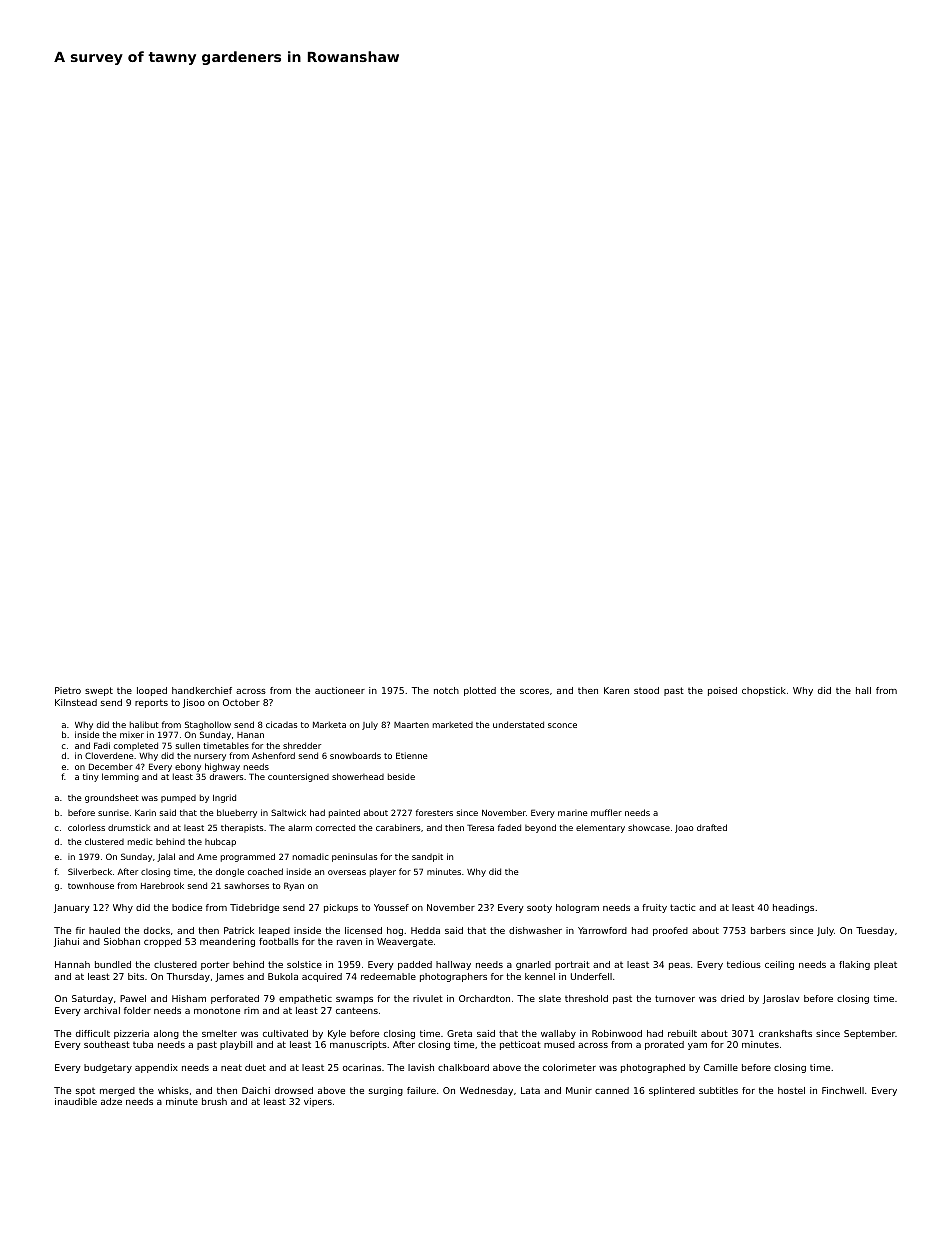 The width and height of the screenshot is (952, 1233). What do you see at coordinates (843, 1090) in the screenshot?
I see `Finchwell` at bounding box center [843, 1090].
